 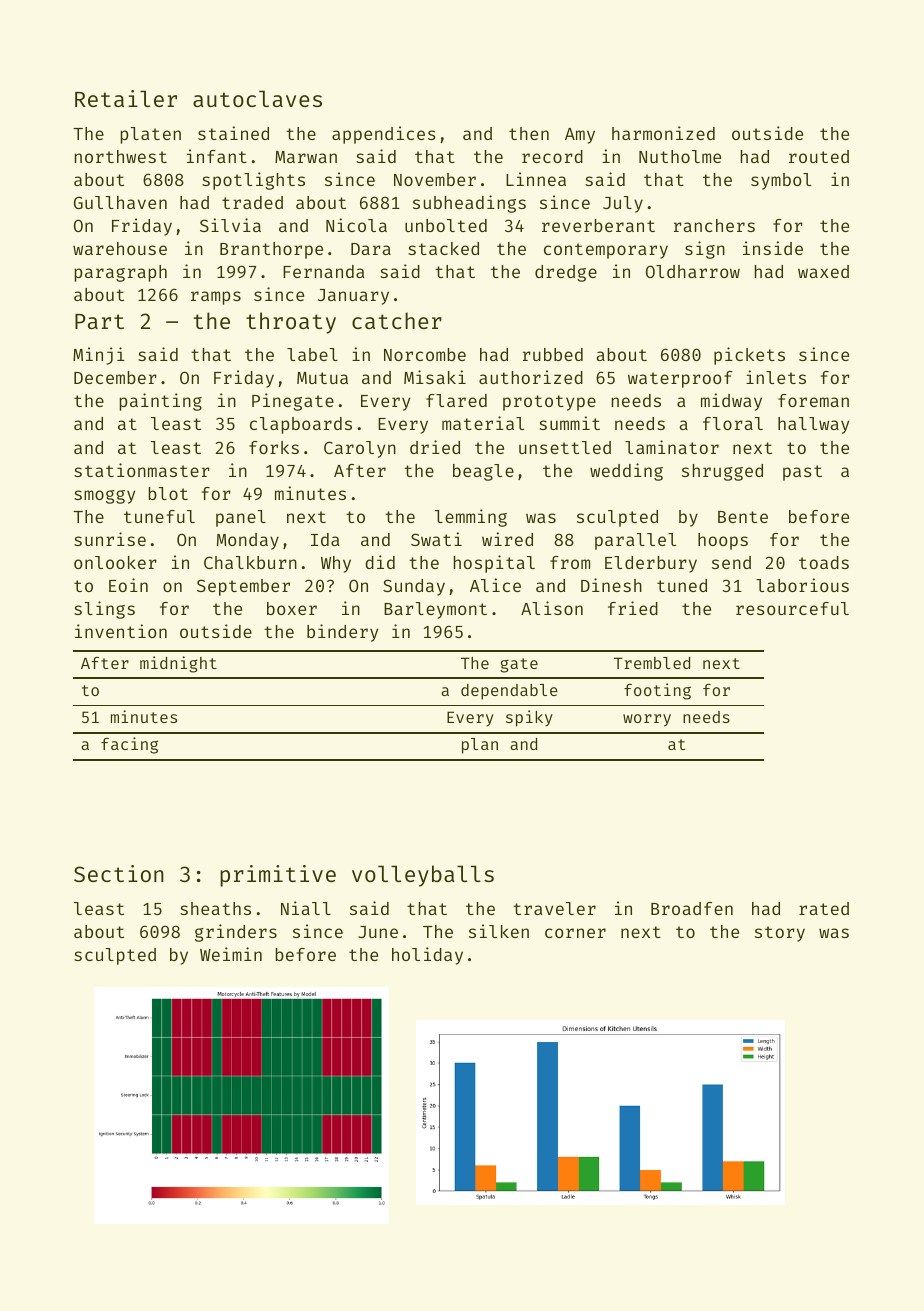 What do you see at coordinates (663, 133) in the image?
I see `harmonized` at bounding box center [663, 133].
